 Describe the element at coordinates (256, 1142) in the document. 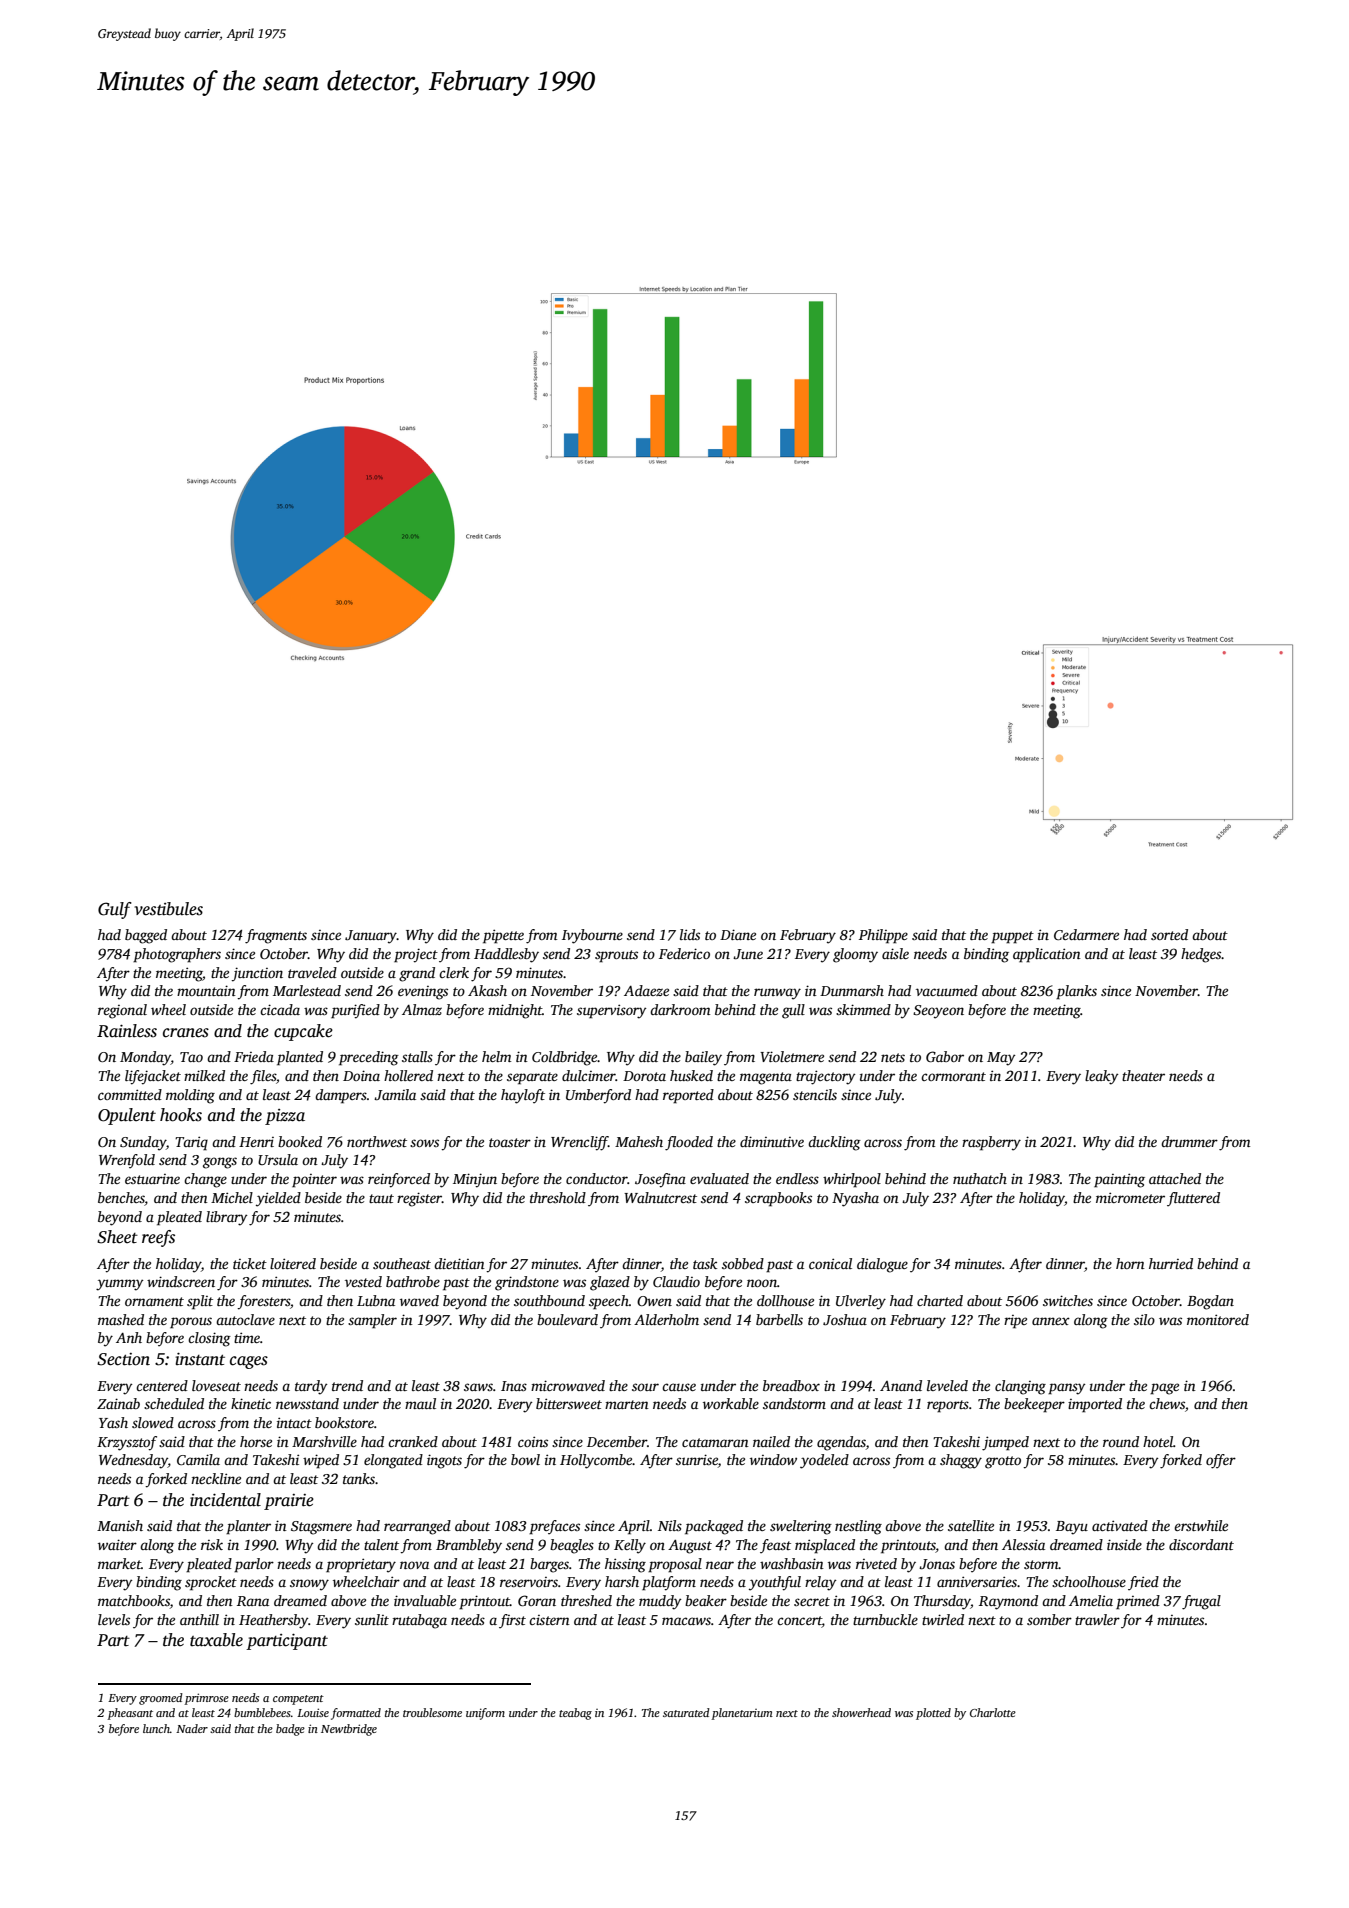

I see `Henri` at that location.
